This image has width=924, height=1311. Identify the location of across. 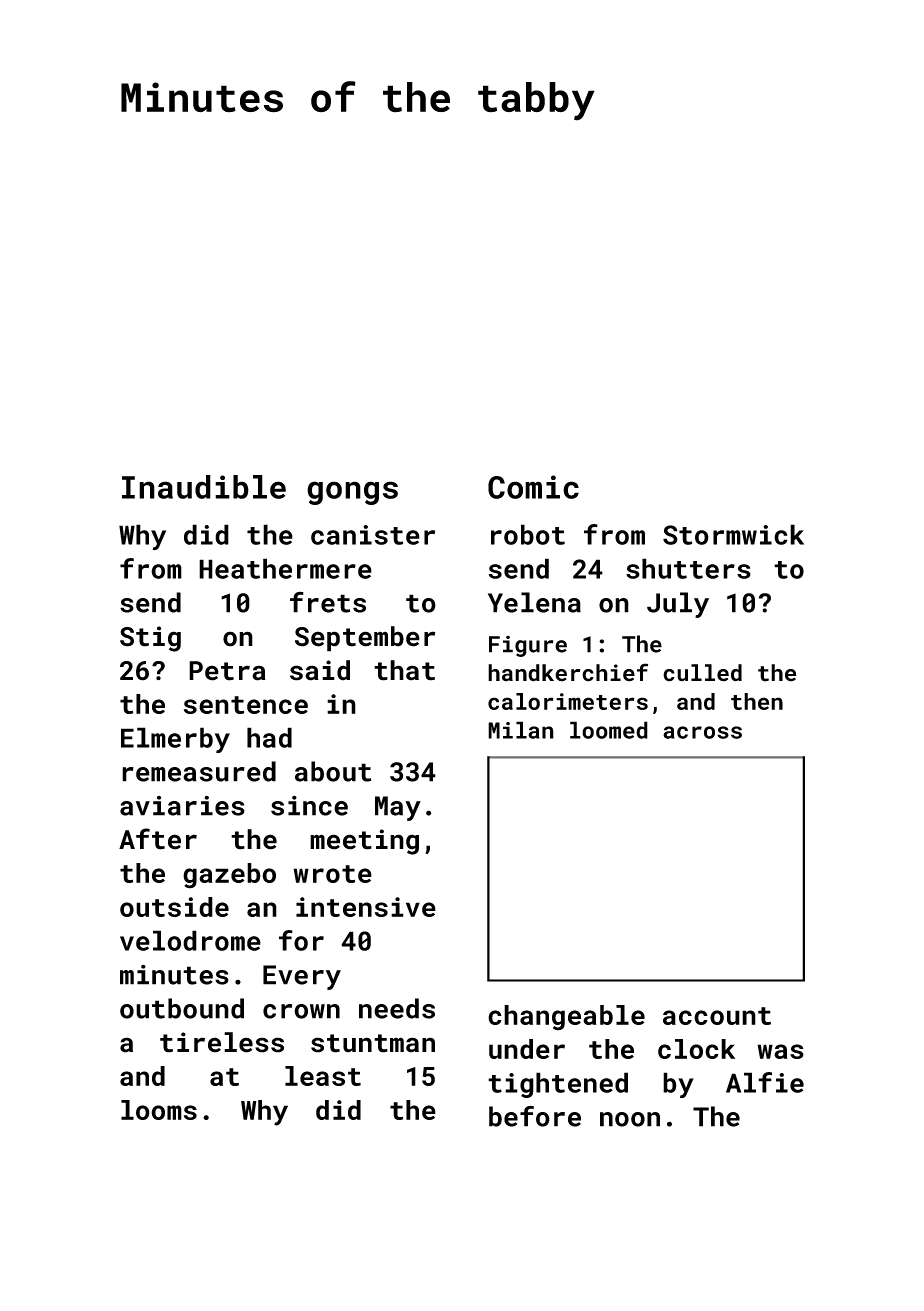
(702, 732).
